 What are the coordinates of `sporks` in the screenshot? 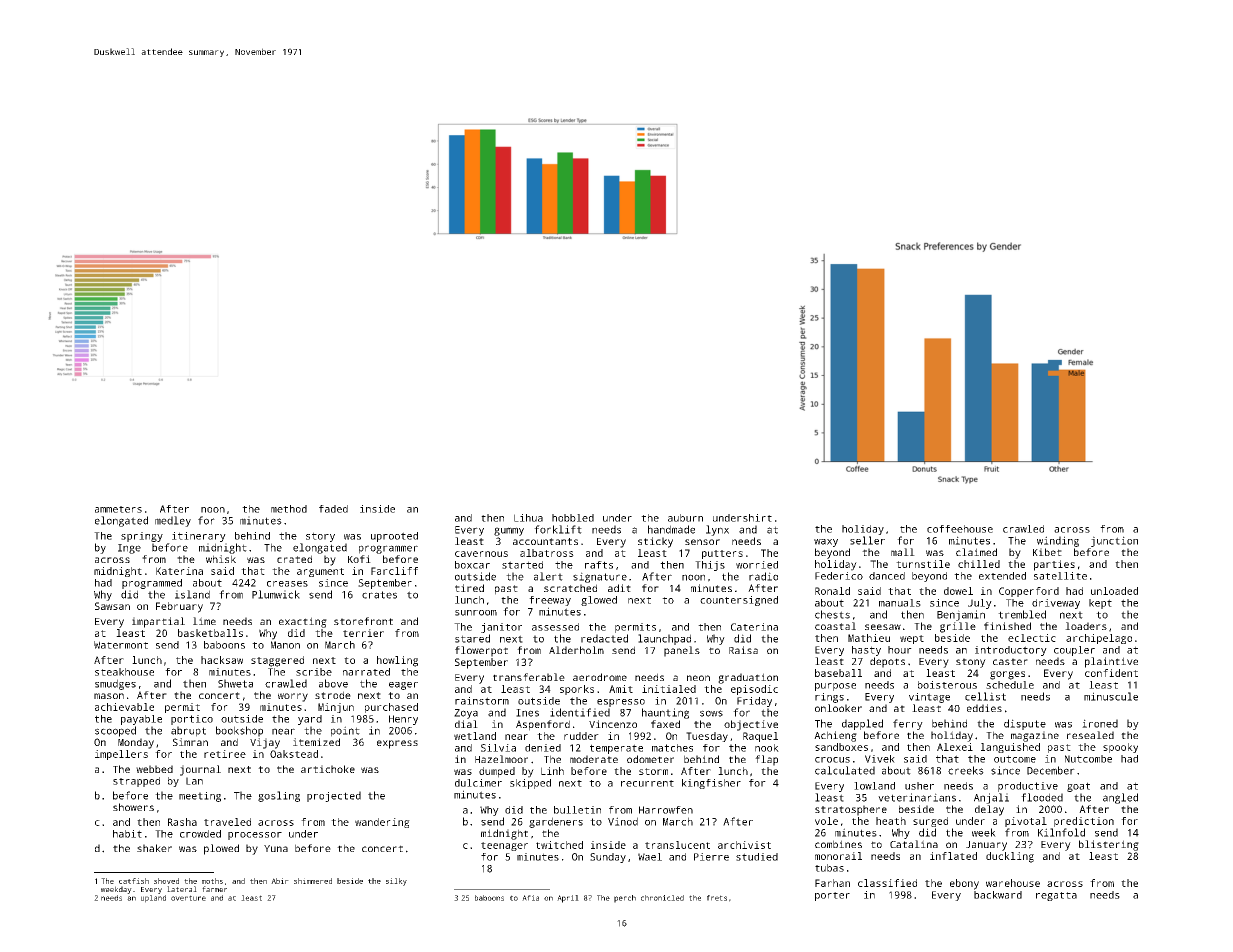 It's located at (577, 690).
